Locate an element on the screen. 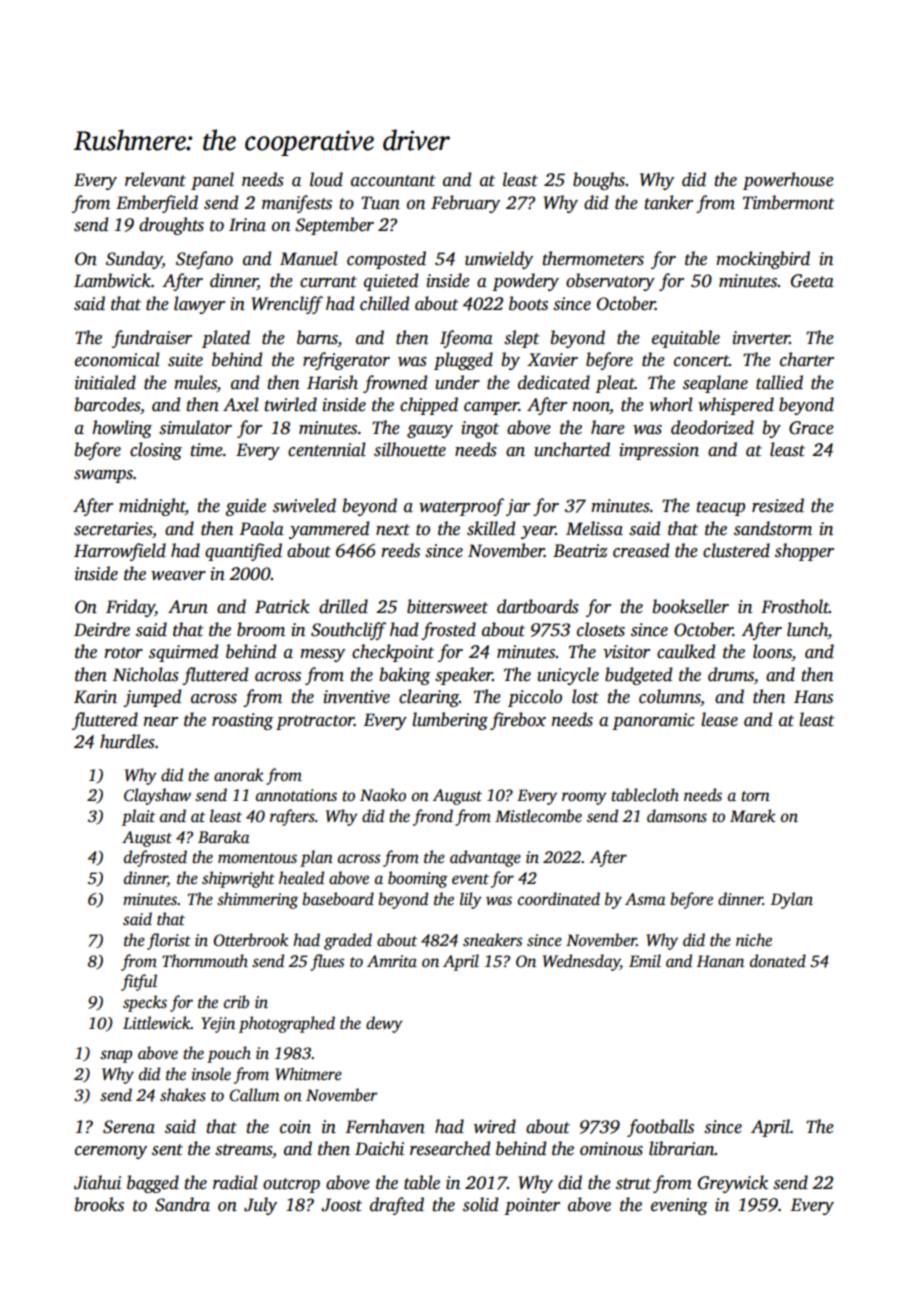  pointer is located at coordinates (532, 1206).
